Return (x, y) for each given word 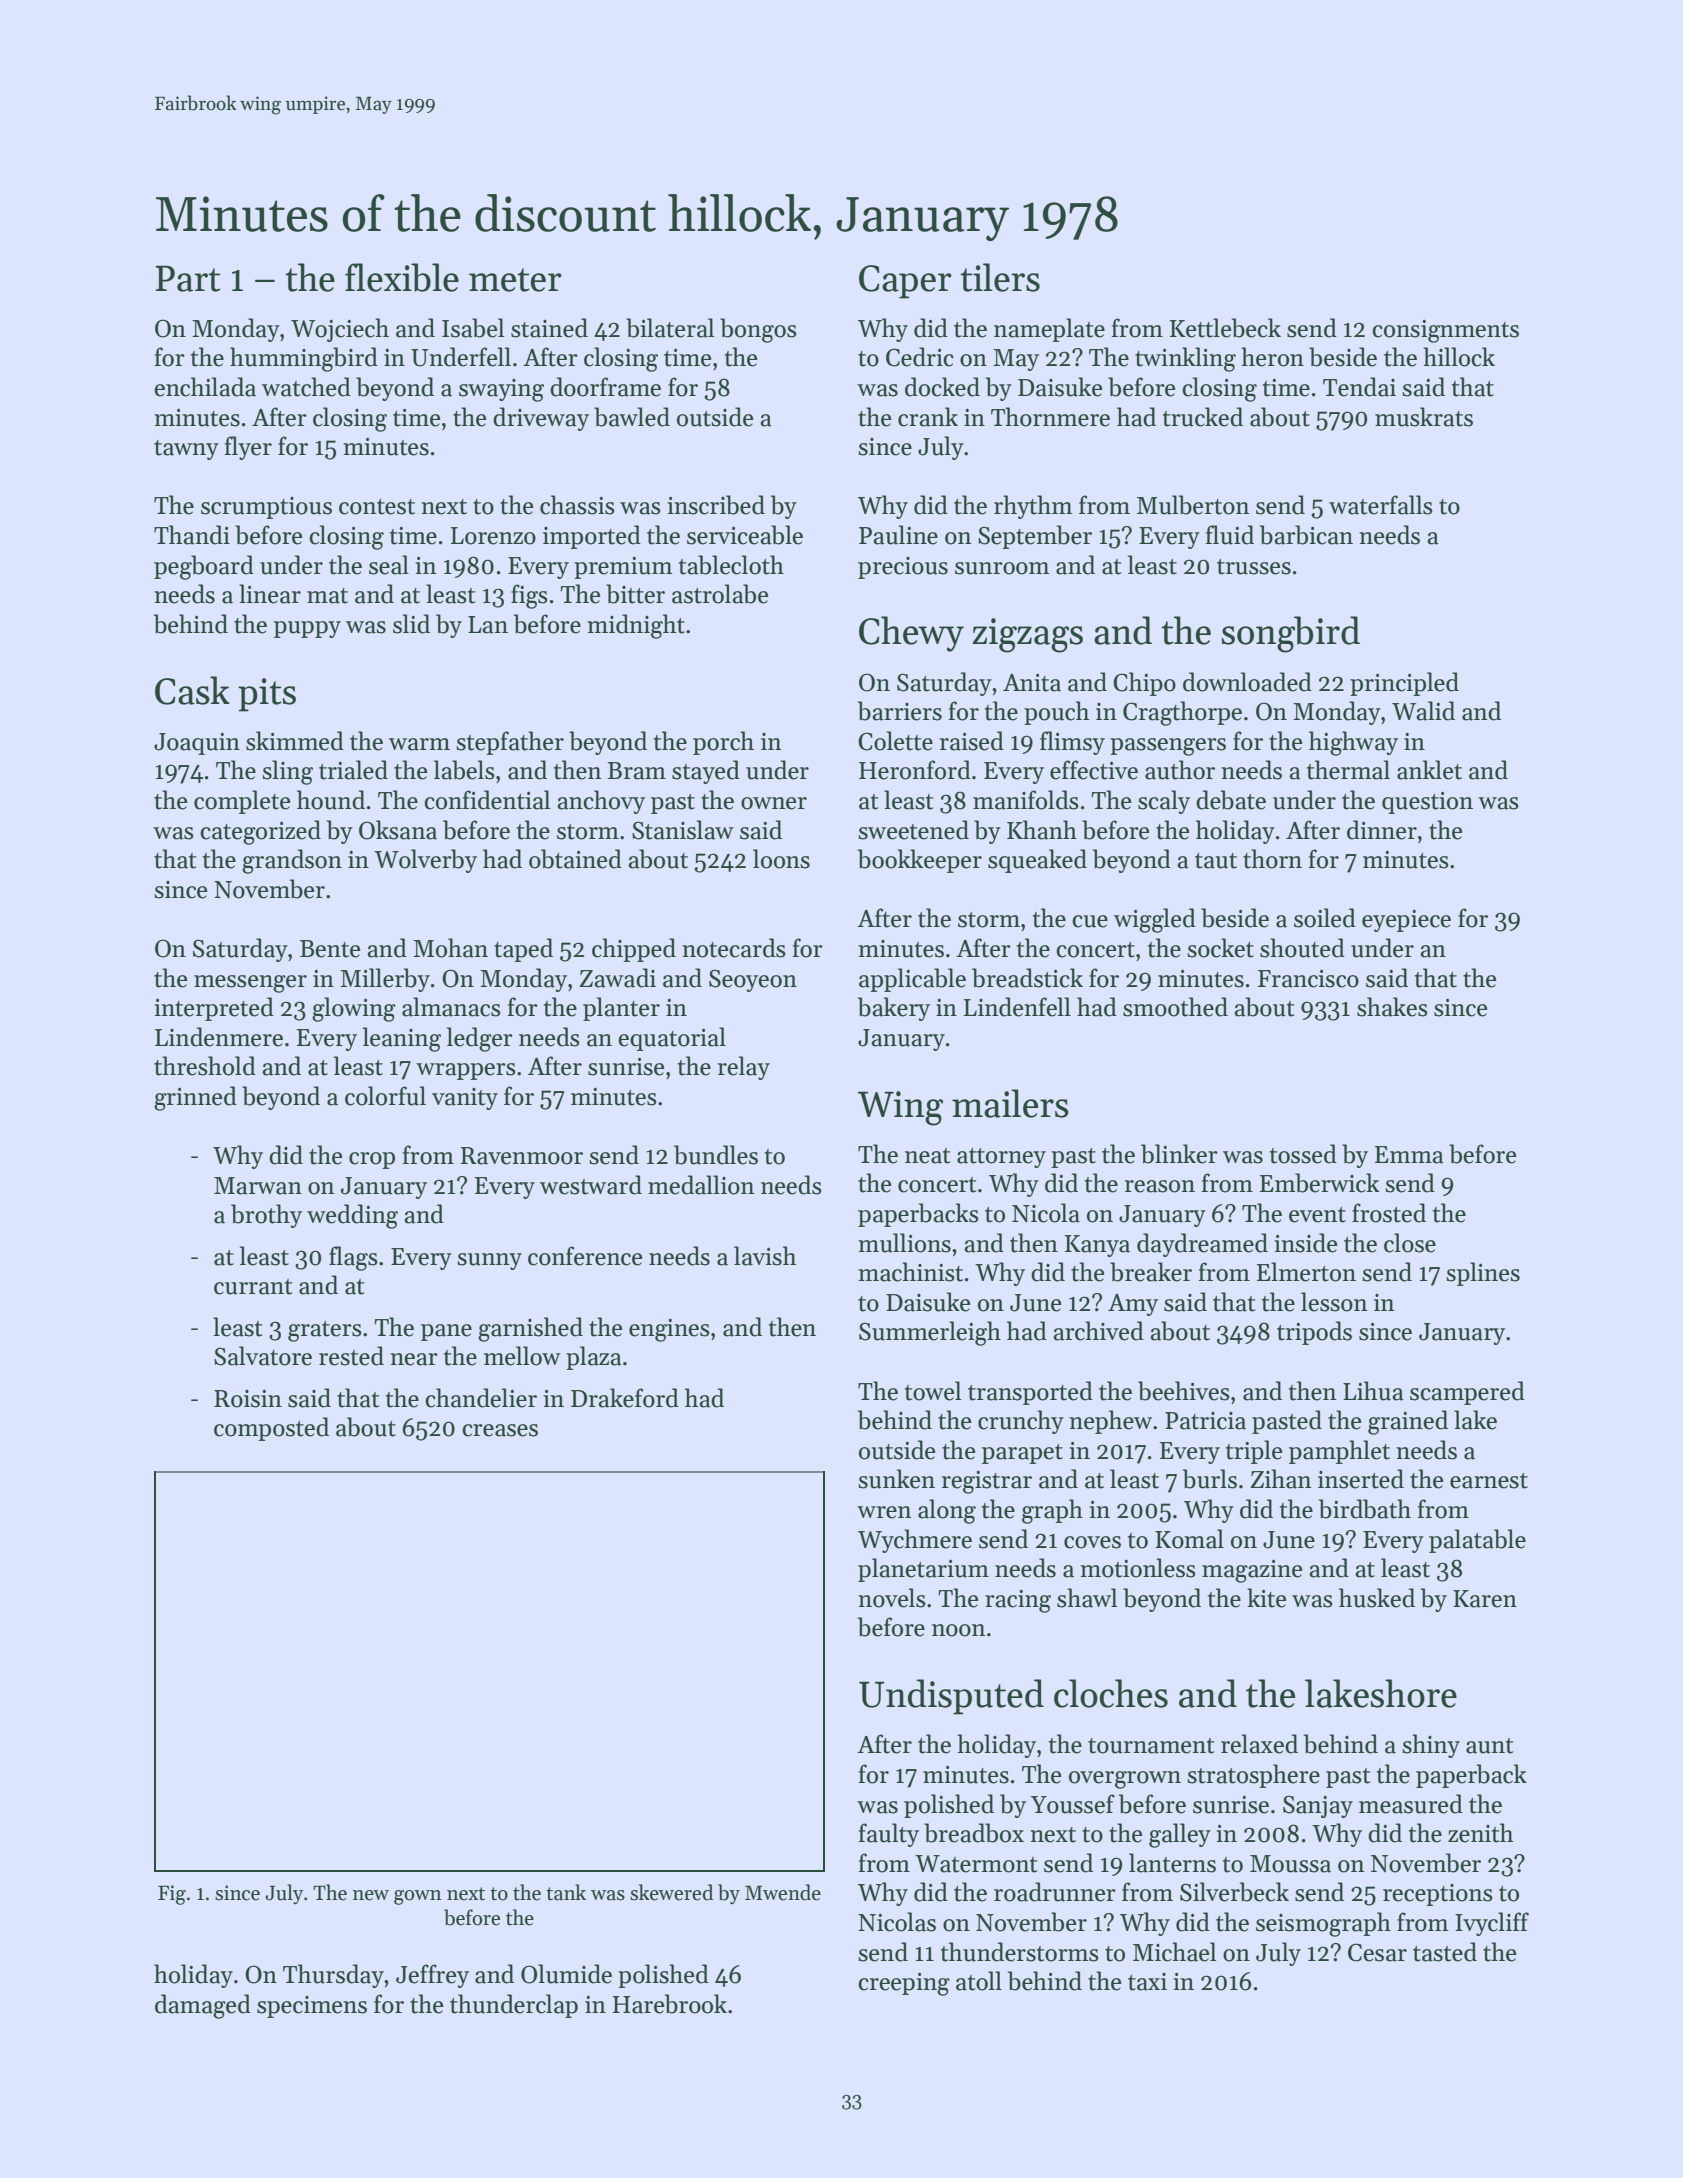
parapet (1022, 1454)
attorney (1001, 1158)
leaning (402, 1039)
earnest (1489, 1481)
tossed (1303, 1154)
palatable (1477, 1541)
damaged (203, 2006)
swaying (501, 390)
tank (566, 1892)
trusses (1254, 567)
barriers (900, 711)
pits (267, 695)
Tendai (1359, 387)
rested (351, 1356)
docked (942, 387)
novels (892, 1598)
